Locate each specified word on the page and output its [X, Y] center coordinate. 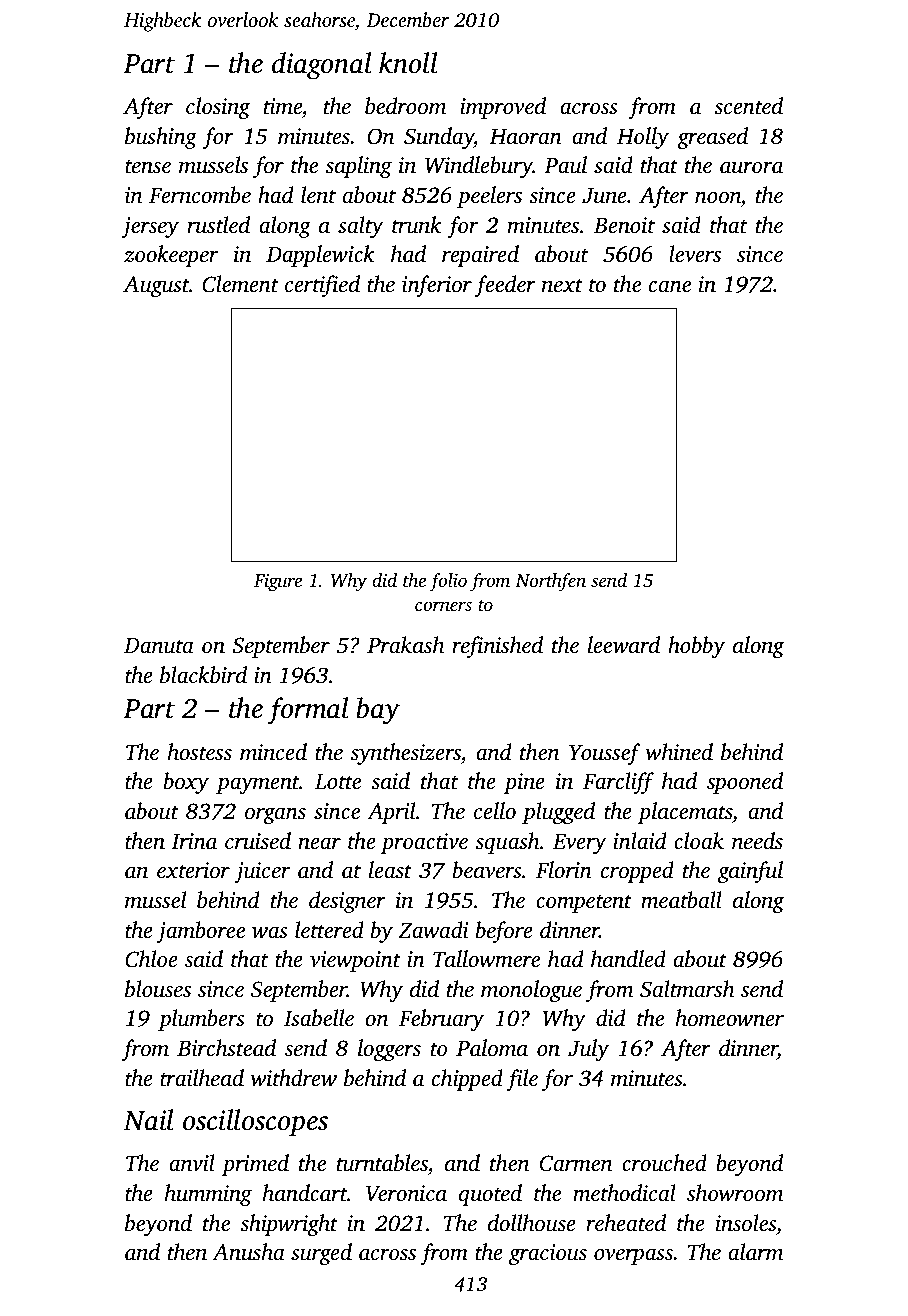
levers [695, 254]
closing [218, 108]
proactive [424, 843]
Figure [278, 583]
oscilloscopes [255, 1122]
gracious [548, 1254]
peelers [489, 197]
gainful [750, 872]
